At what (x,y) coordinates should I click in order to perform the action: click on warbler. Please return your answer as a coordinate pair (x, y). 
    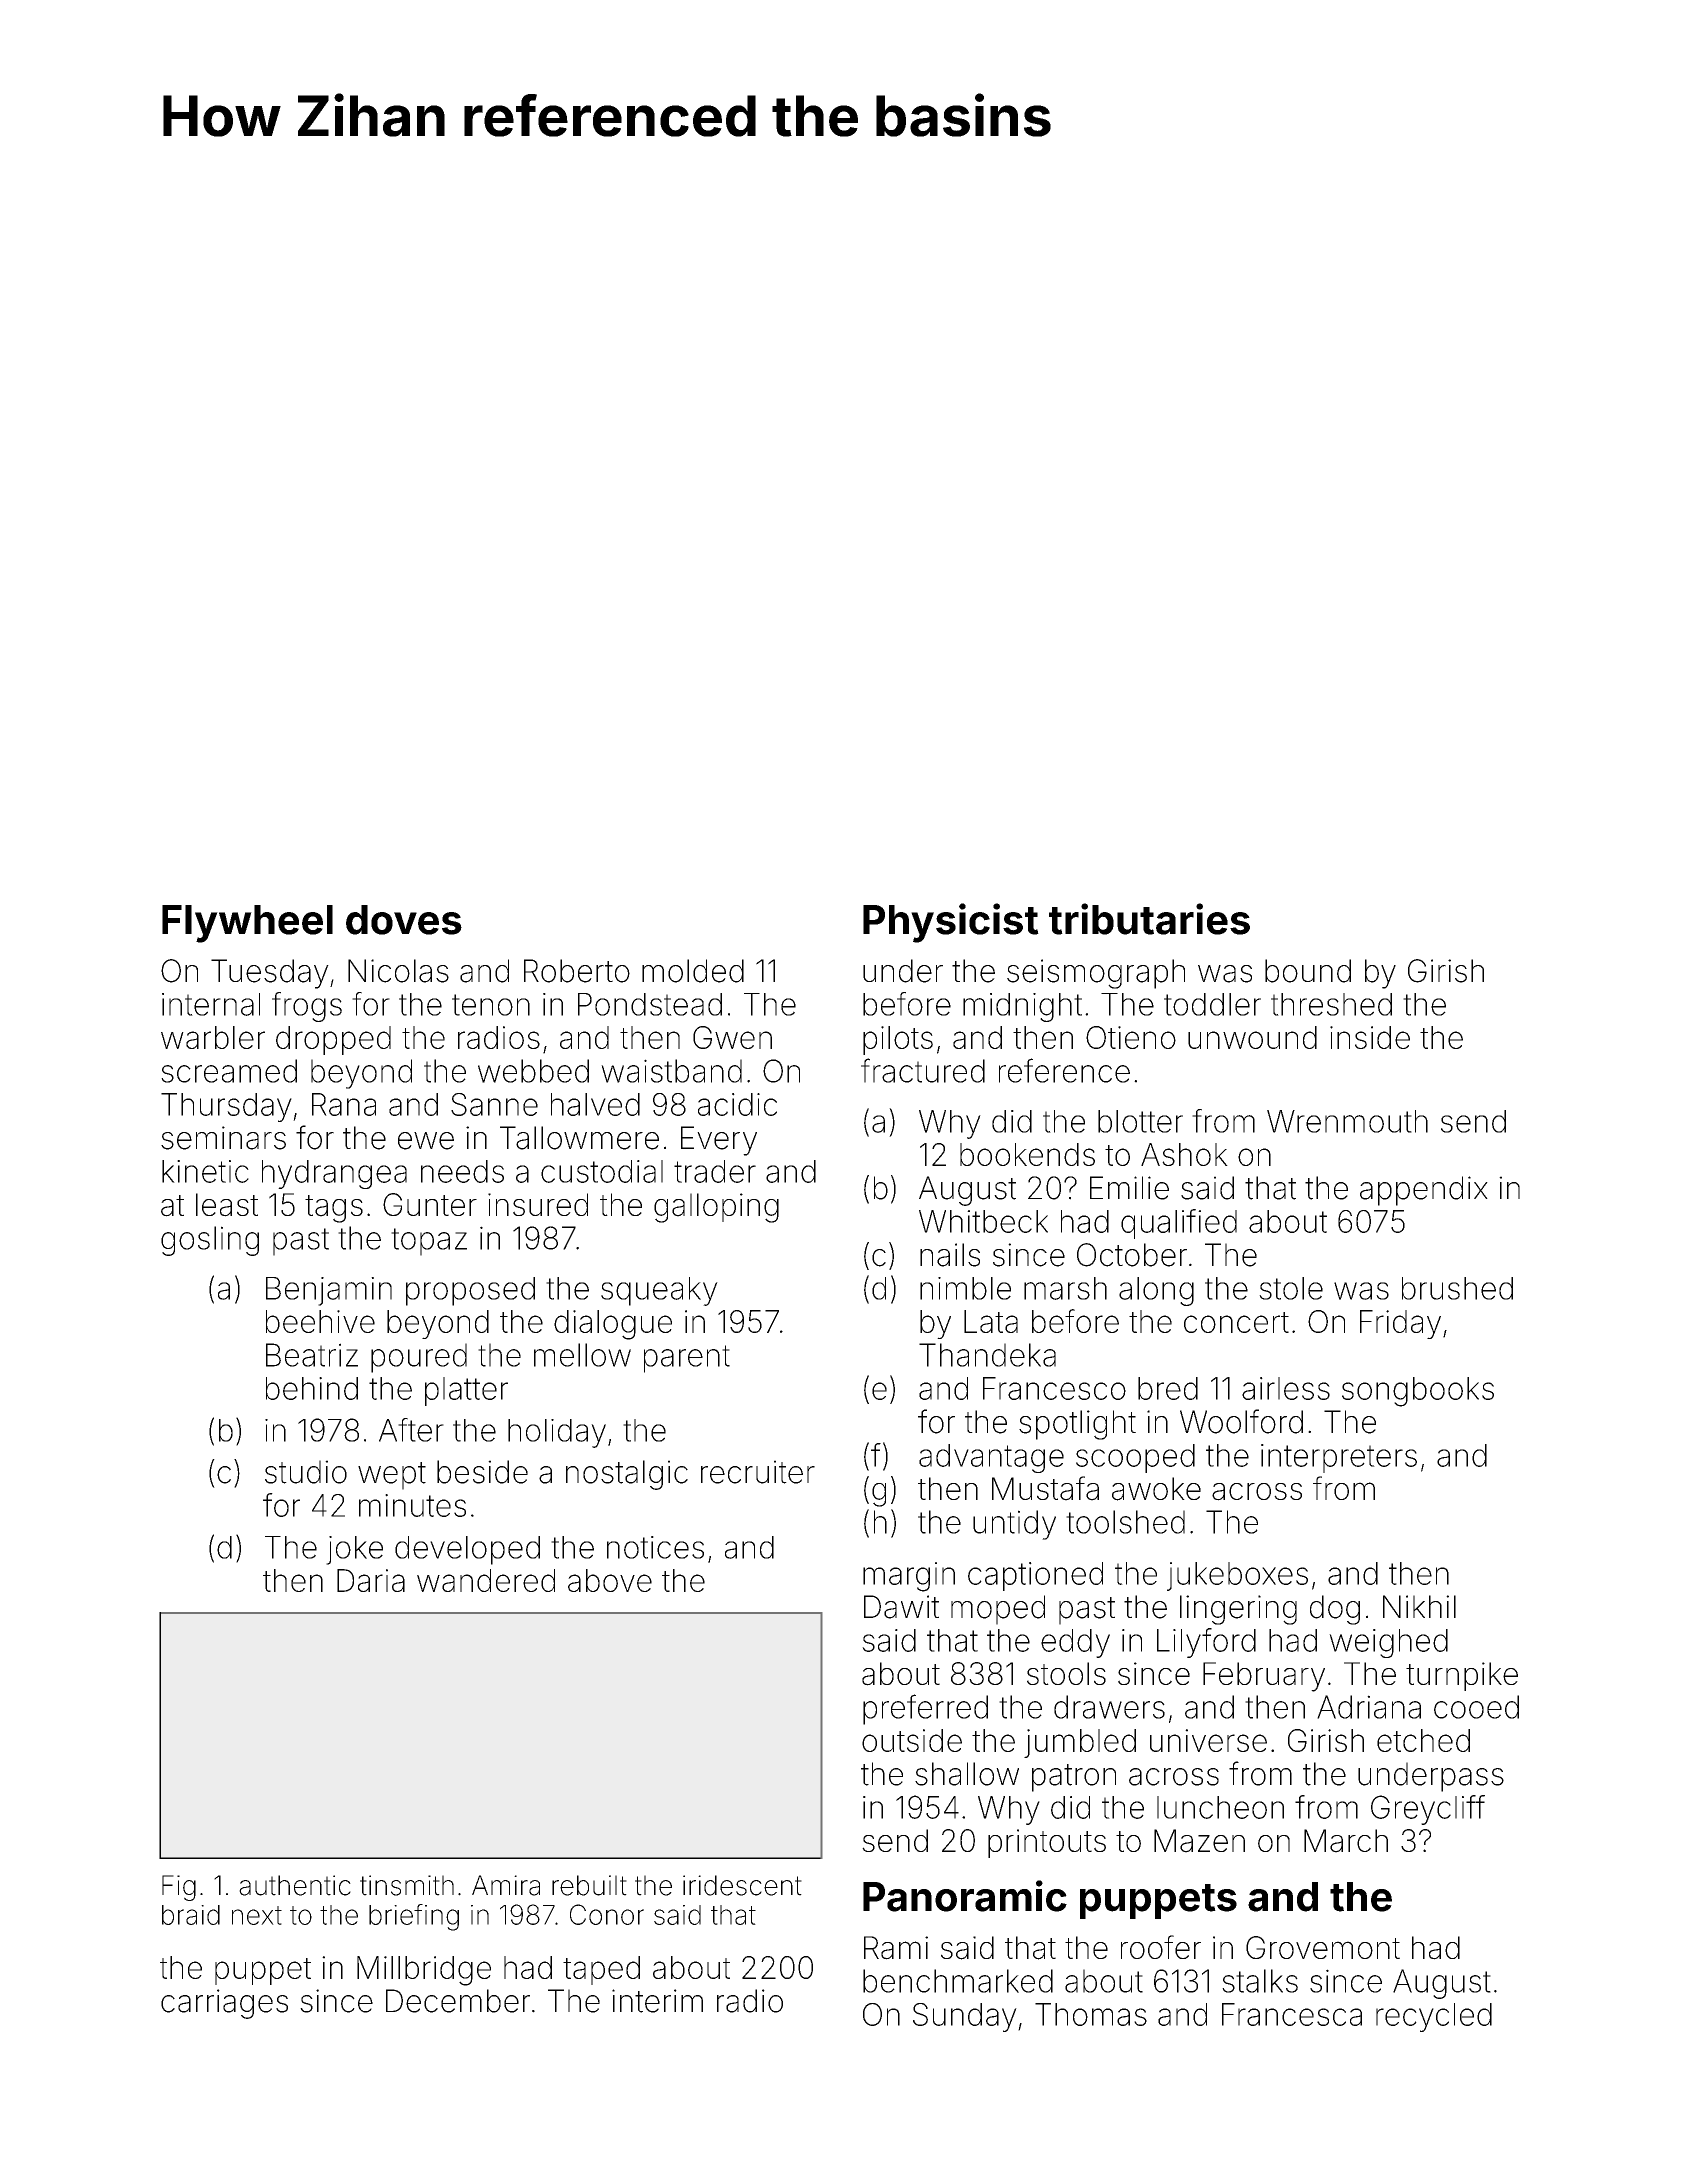
    Looking at the image, I should click on (213, 1037).
